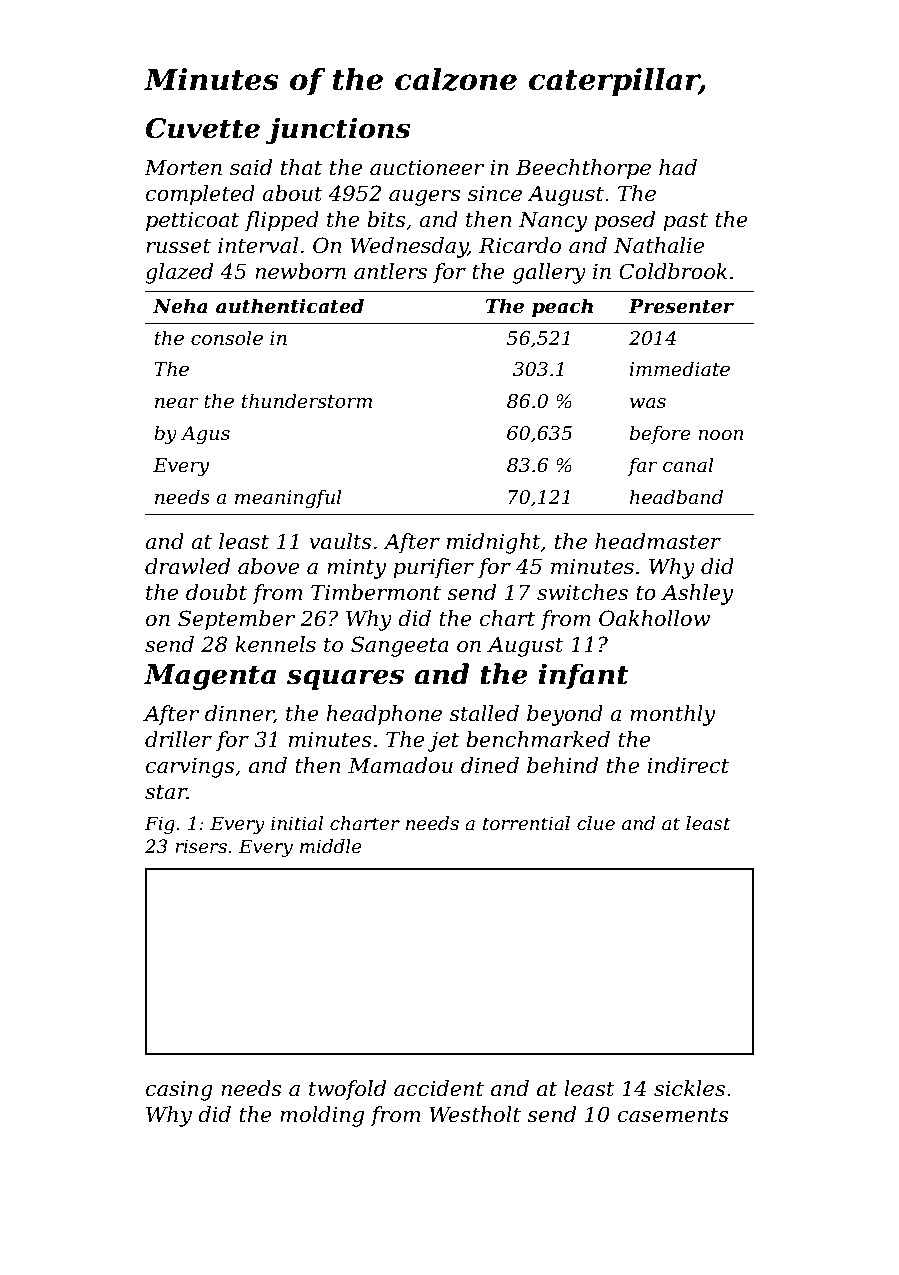 Image resolution: width=899 pixels, height=1275 pixels. Describe the element at coordinates (475, 1114) in the document. I see `Westholt` at that location.
